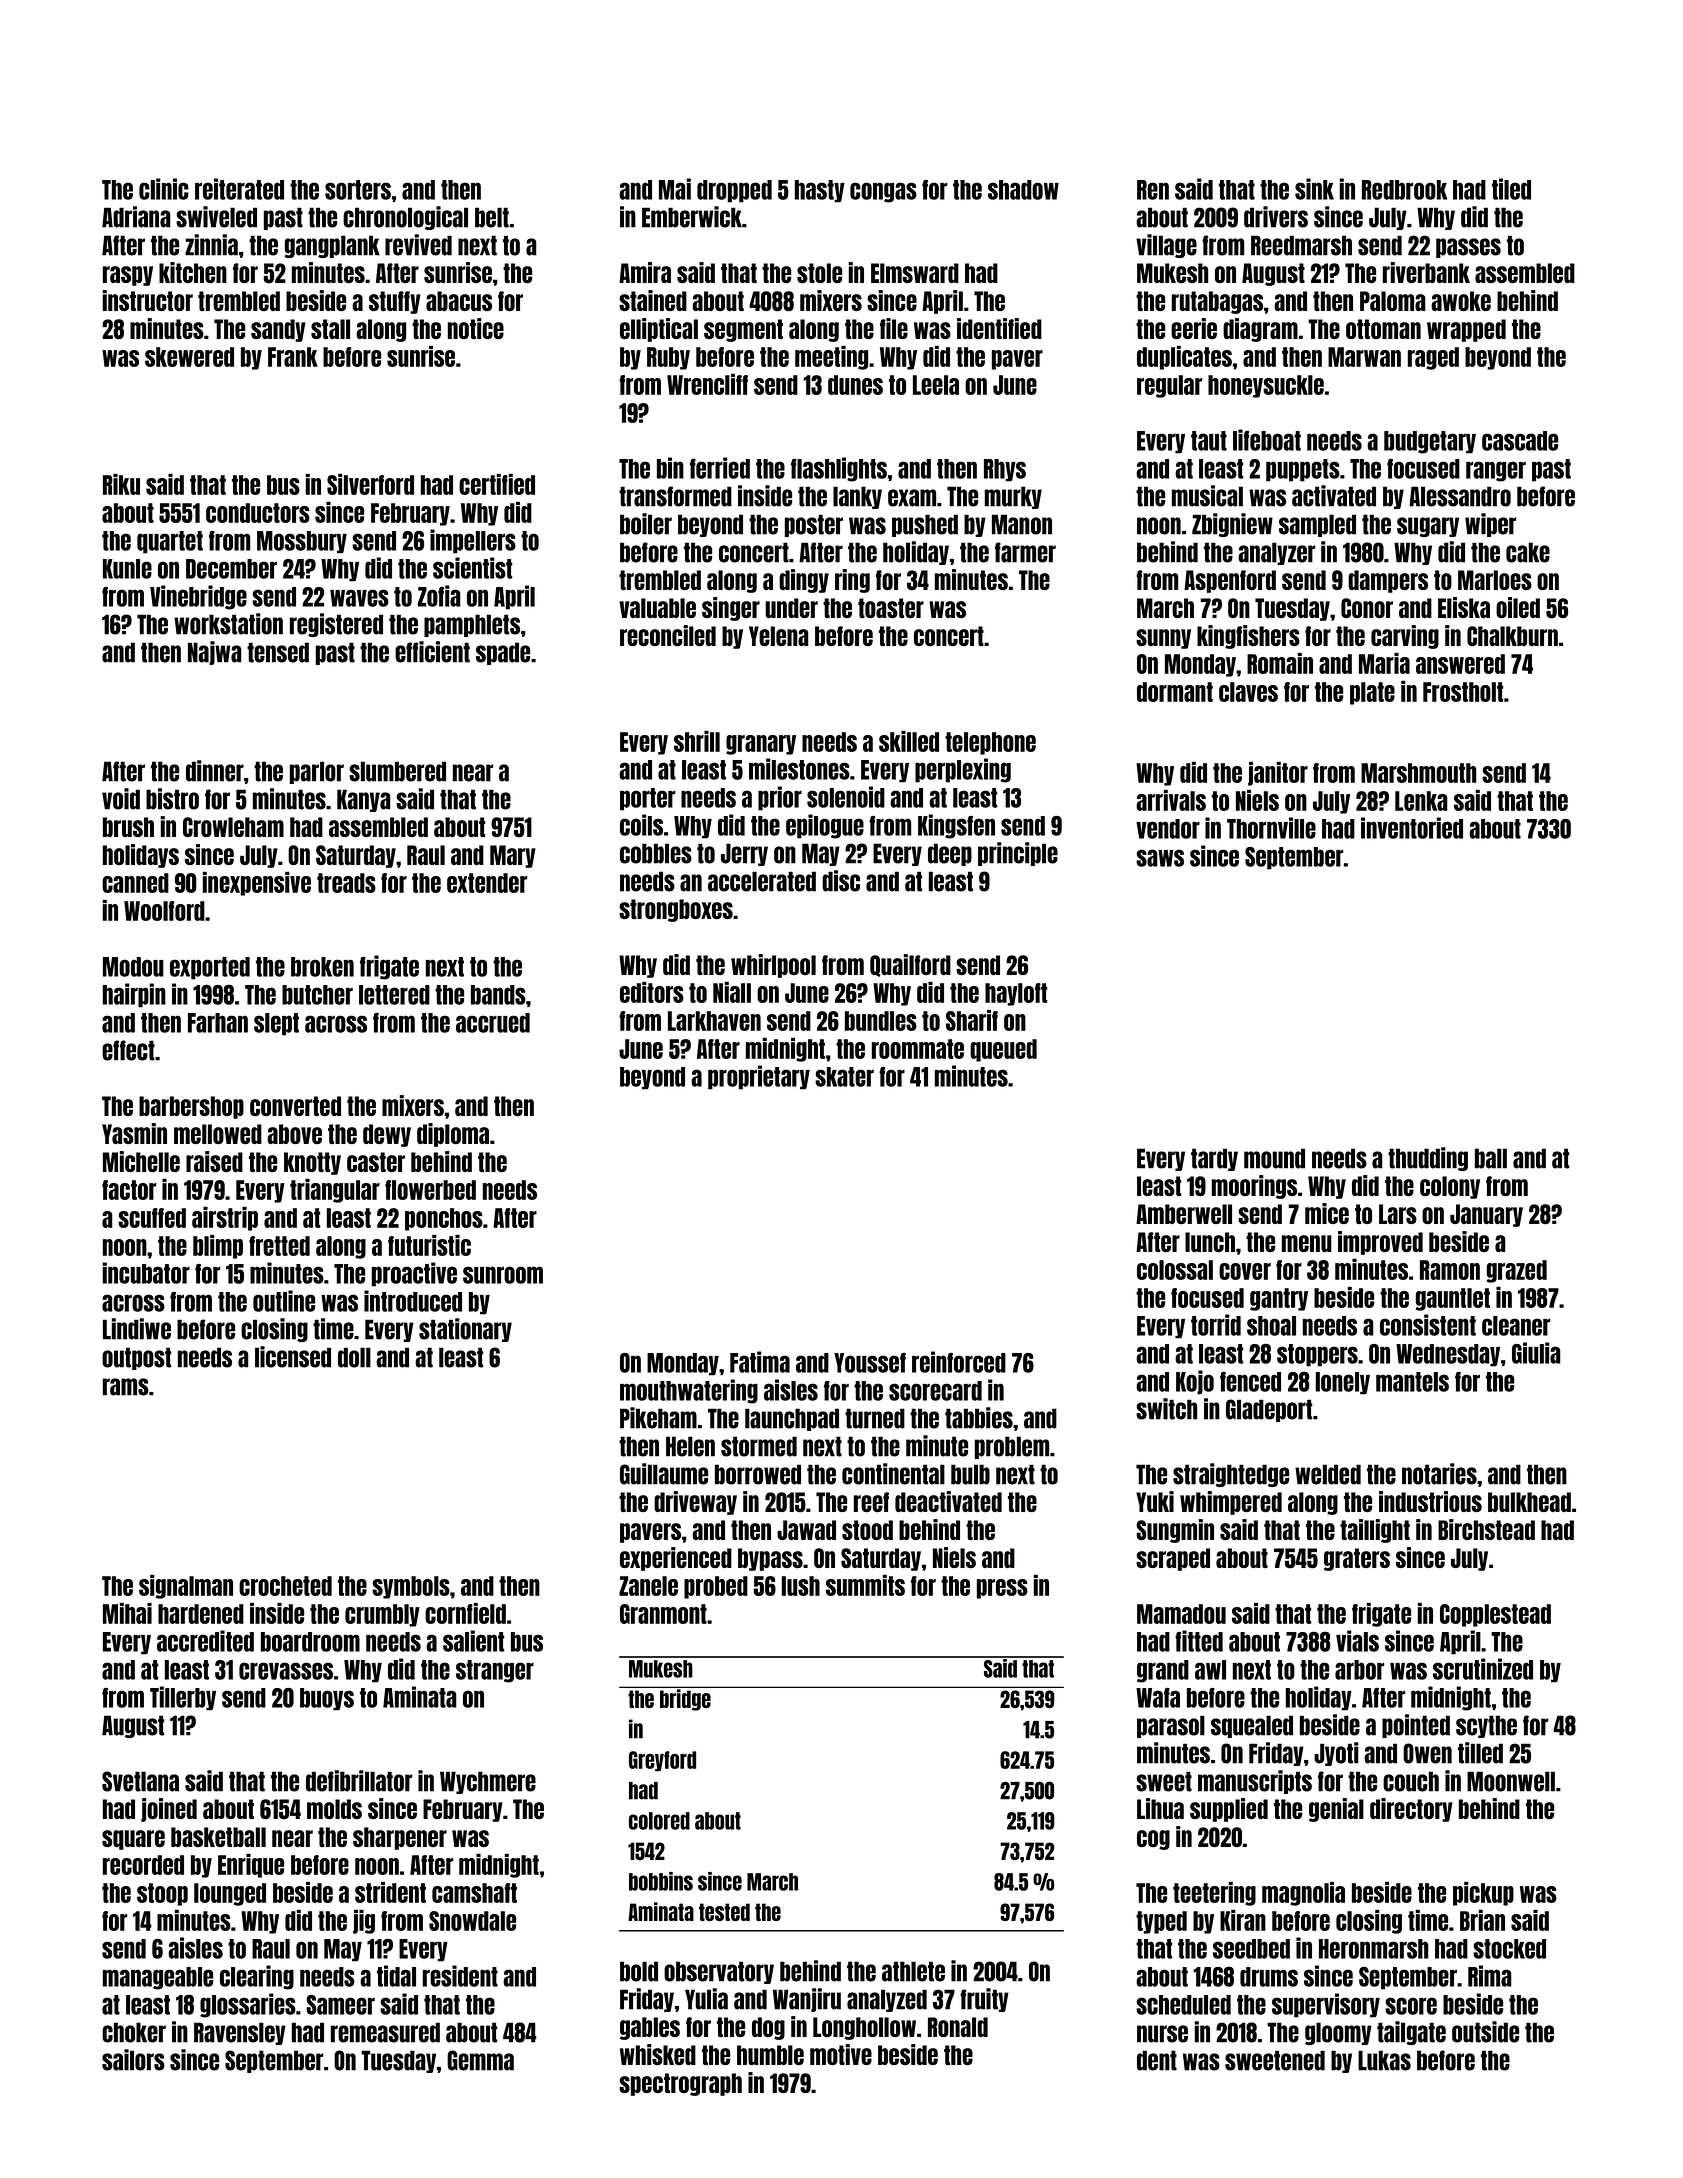 Image resolution: width=1683 pixels, height=2178 pixels. I want to click on sailors, so click(133, 2060).
